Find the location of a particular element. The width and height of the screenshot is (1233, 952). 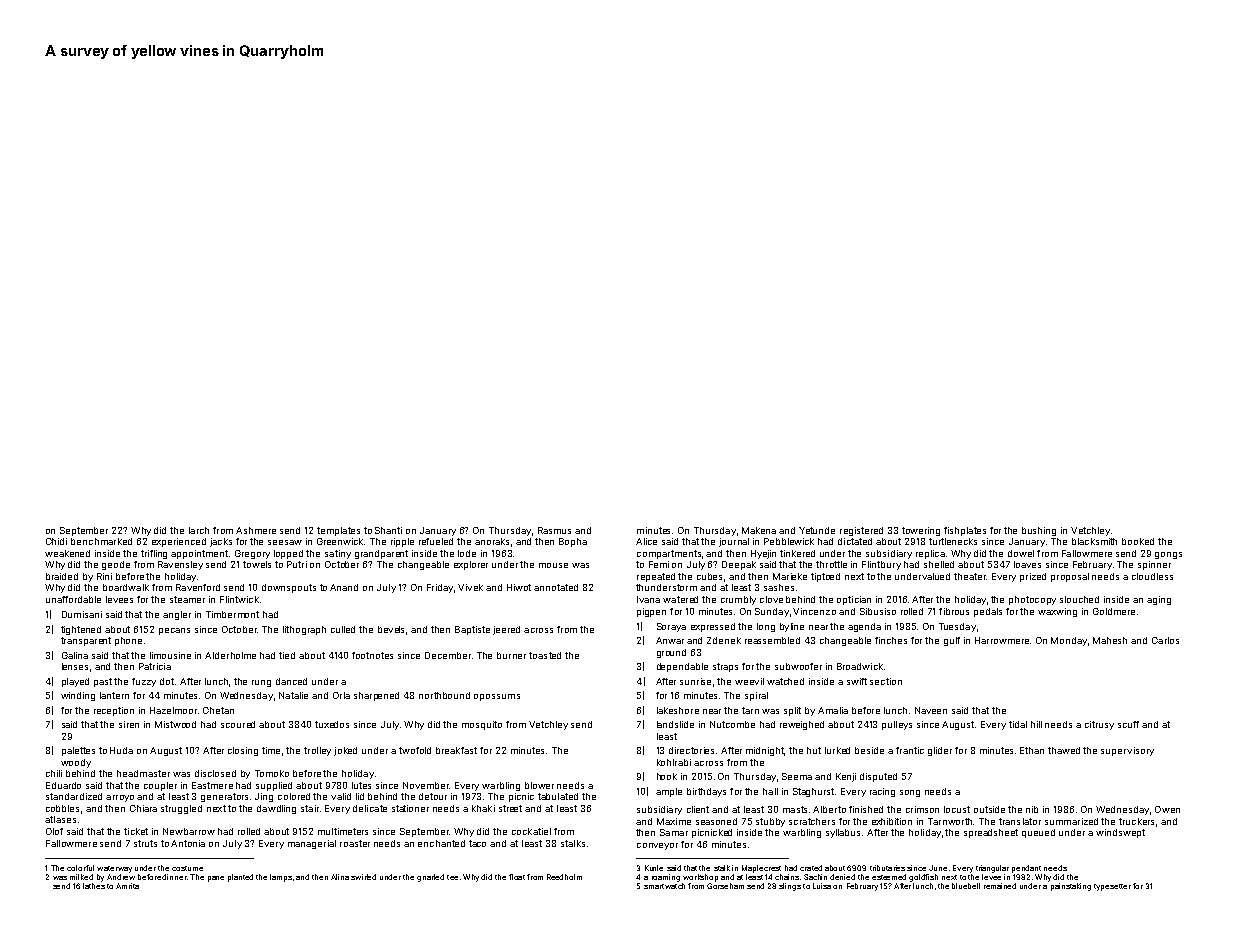

struggled is located at coordinates (181, 809).
